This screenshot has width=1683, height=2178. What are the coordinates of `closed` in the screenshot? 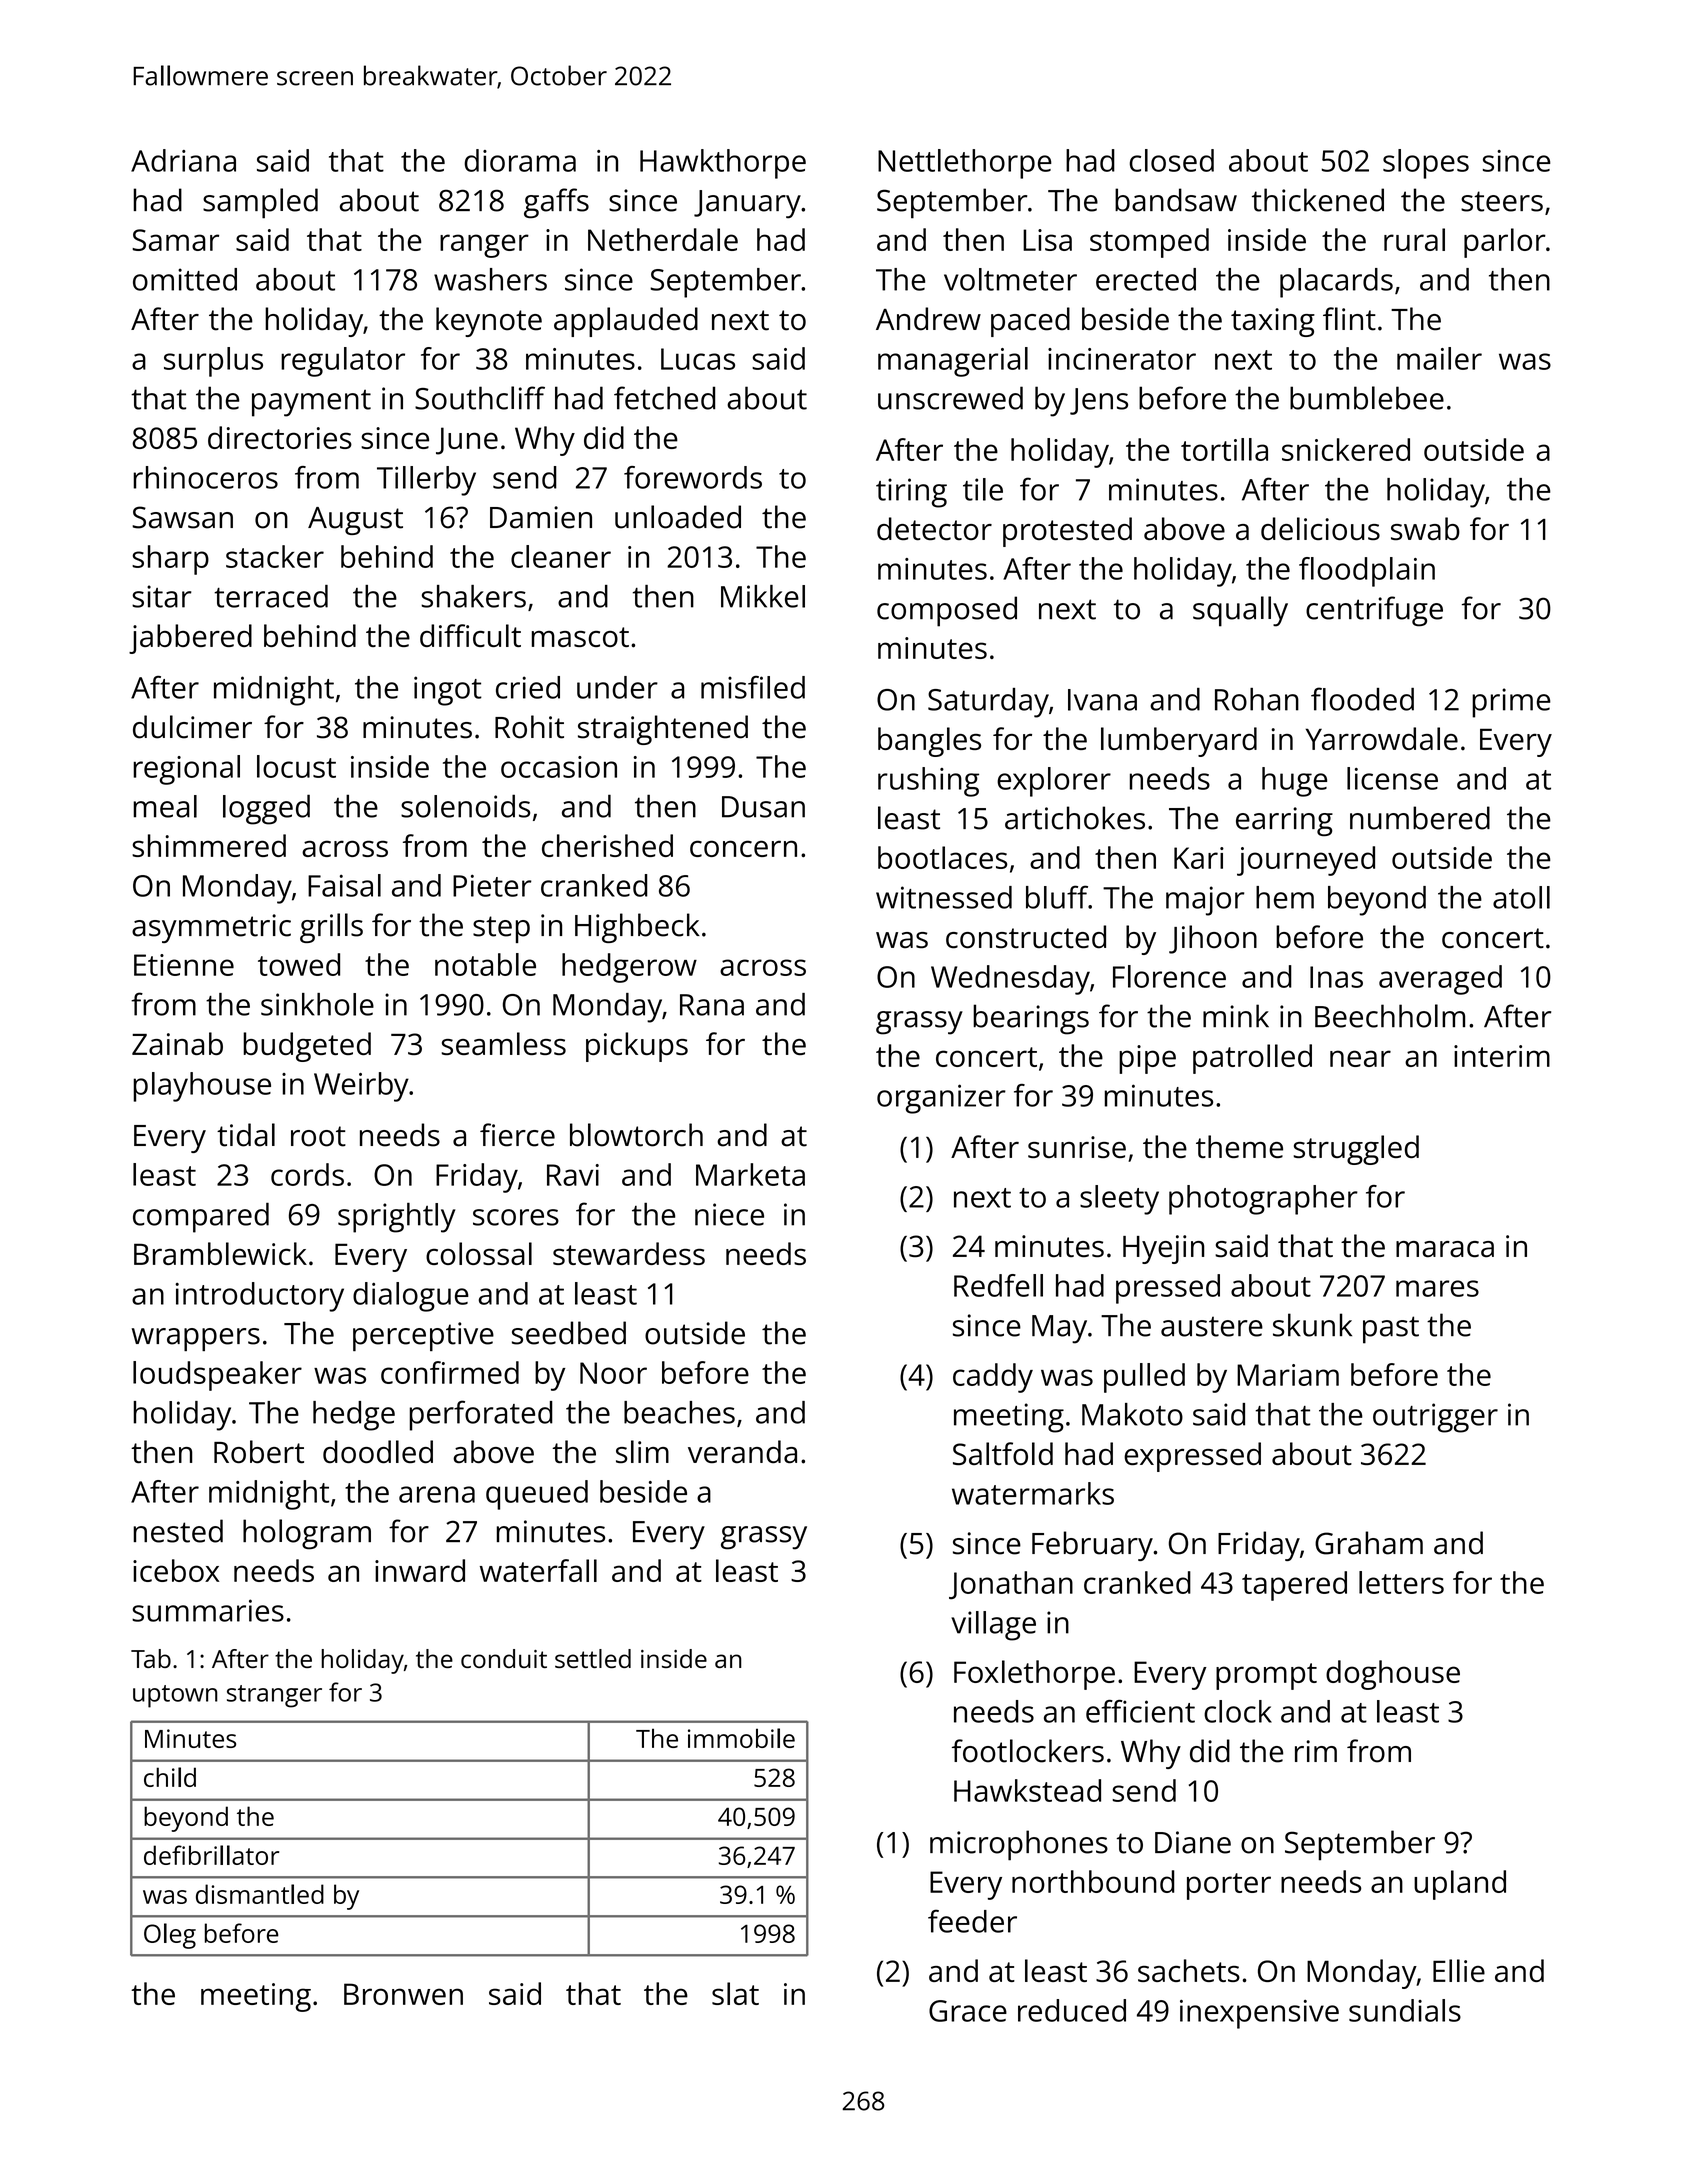 It's located at (1172, 160).
